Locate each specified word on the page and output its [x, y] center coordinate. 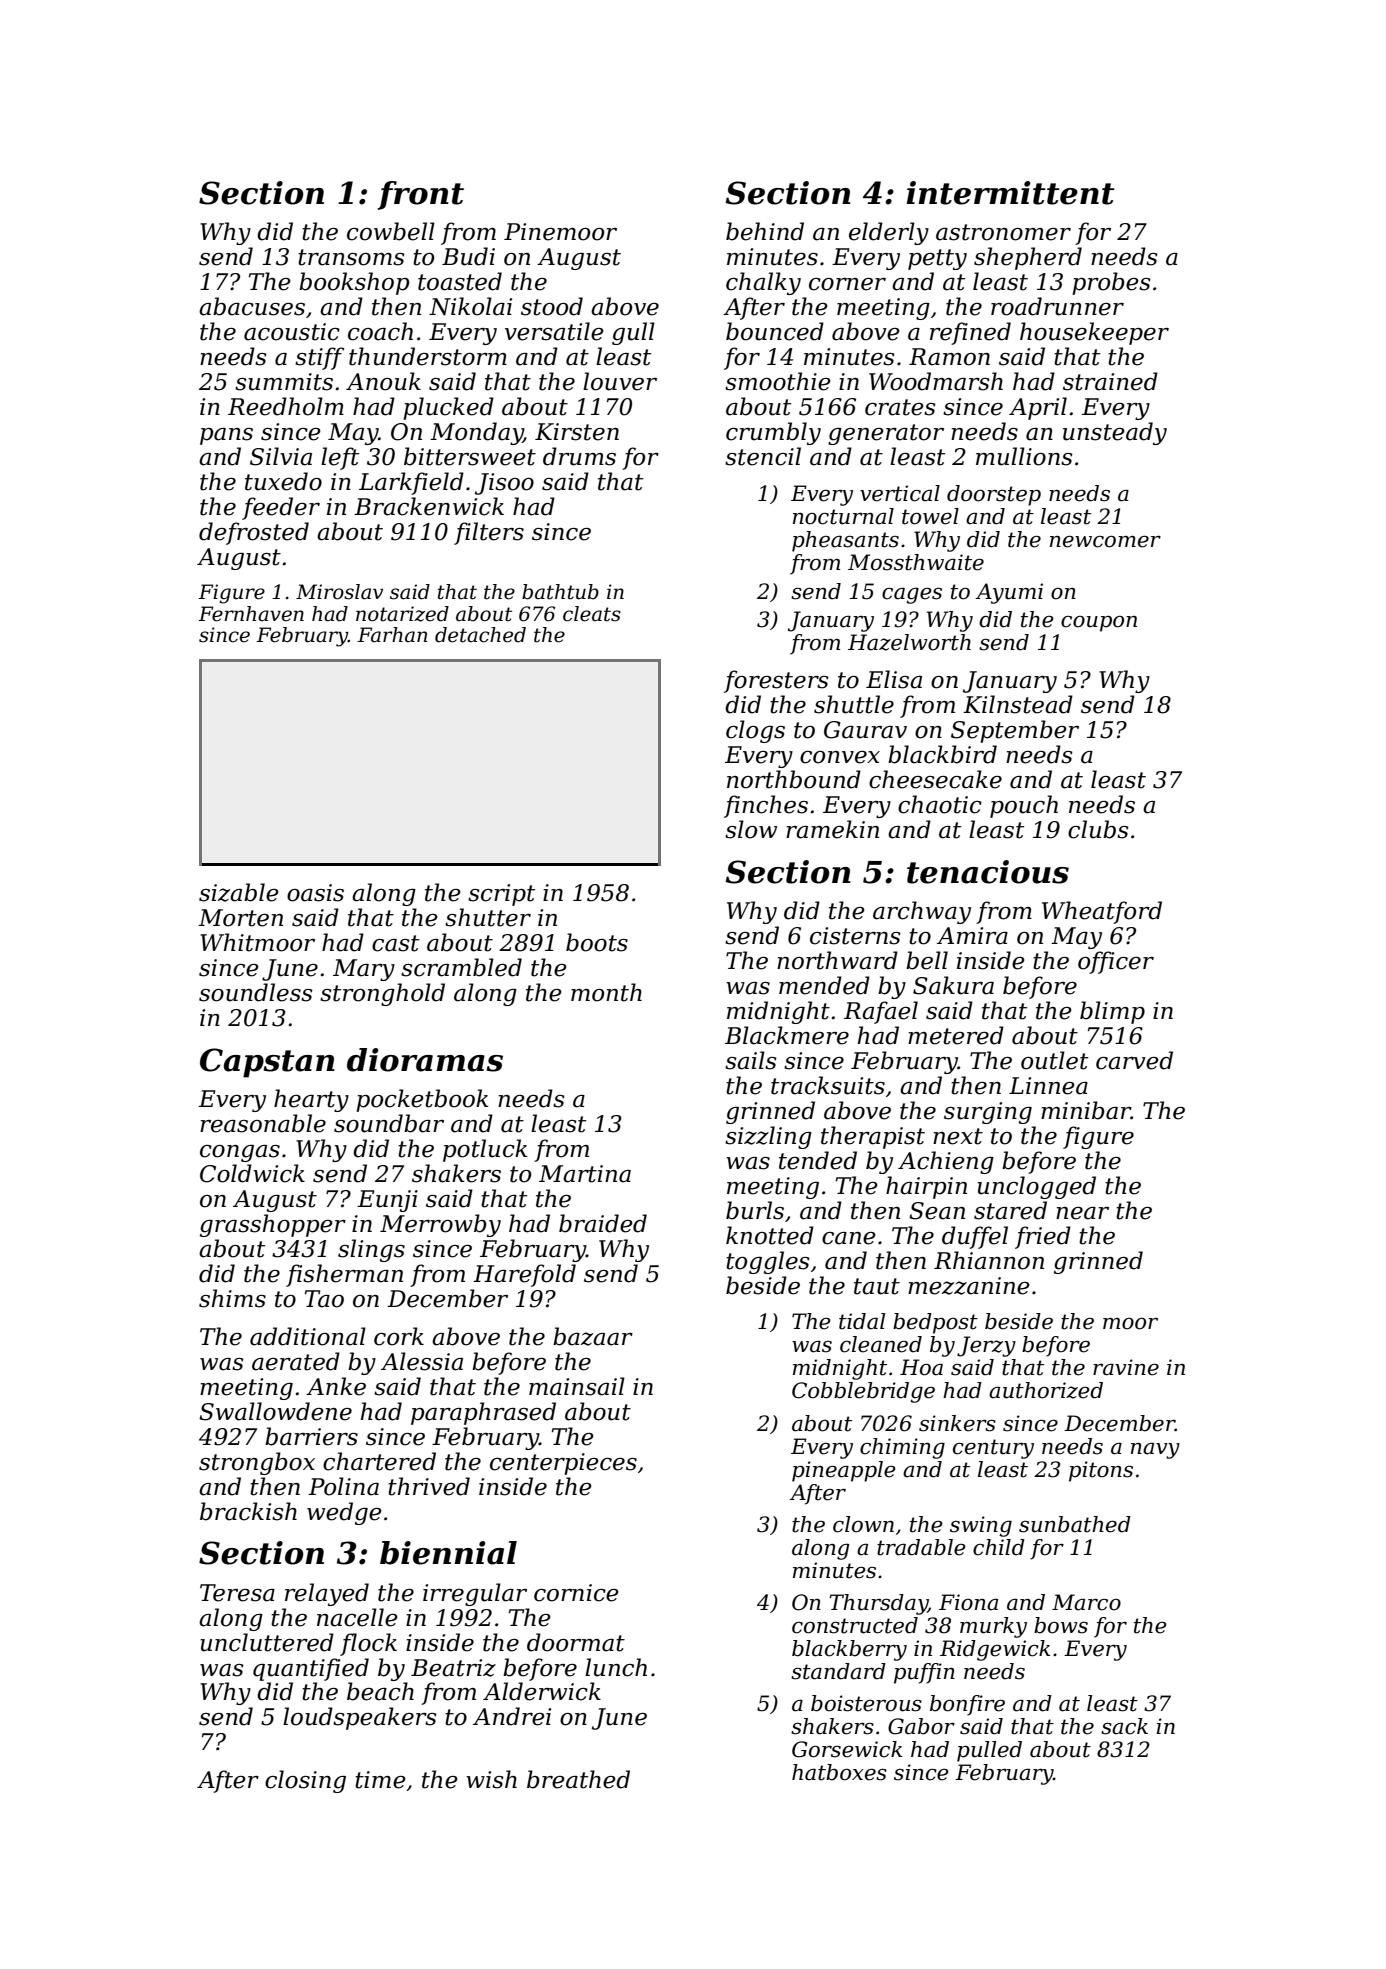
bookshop [354, 283]
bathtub [560, 592]
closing [305, 1781]
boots [597, 942]
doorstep [994, 495]
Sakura [953, 985]
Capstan [267, 1063]
